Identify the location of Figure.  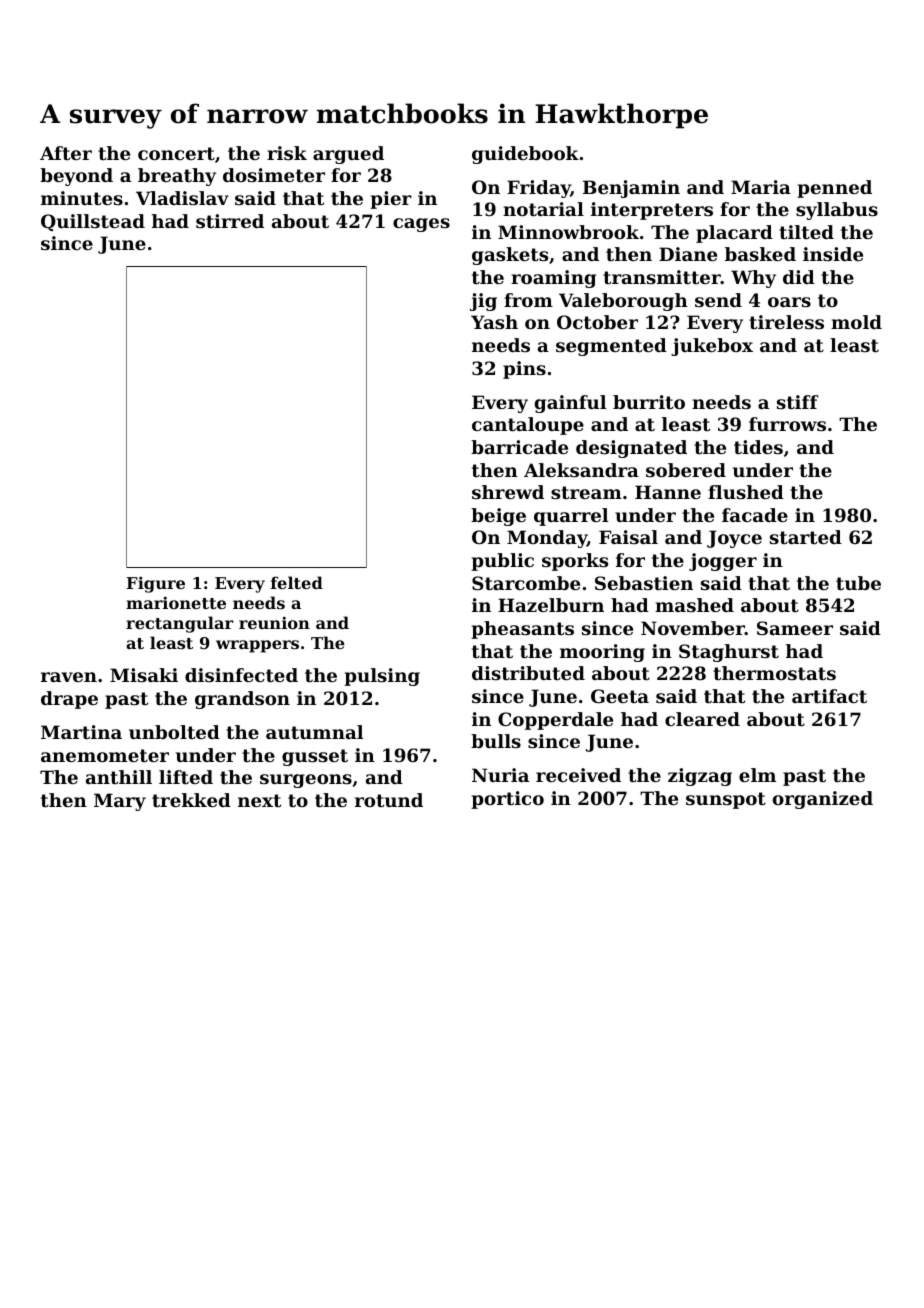
(156, 584).
